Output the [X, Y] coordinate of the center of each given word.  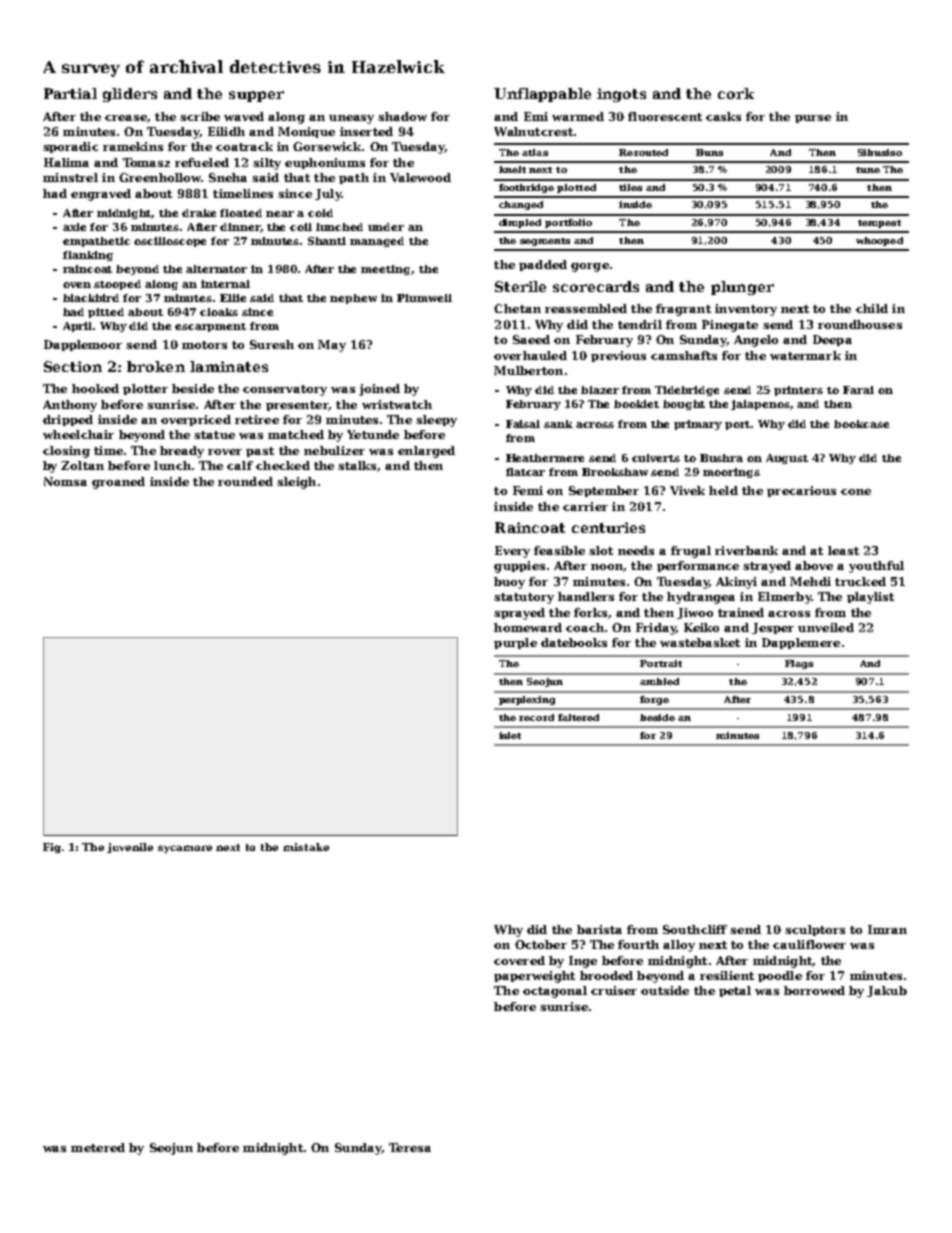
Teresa [410, 1147]
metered [98, 1147]
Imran [887, 929]
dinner [240, 228]
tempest [879, 224]
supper [256, 96]
